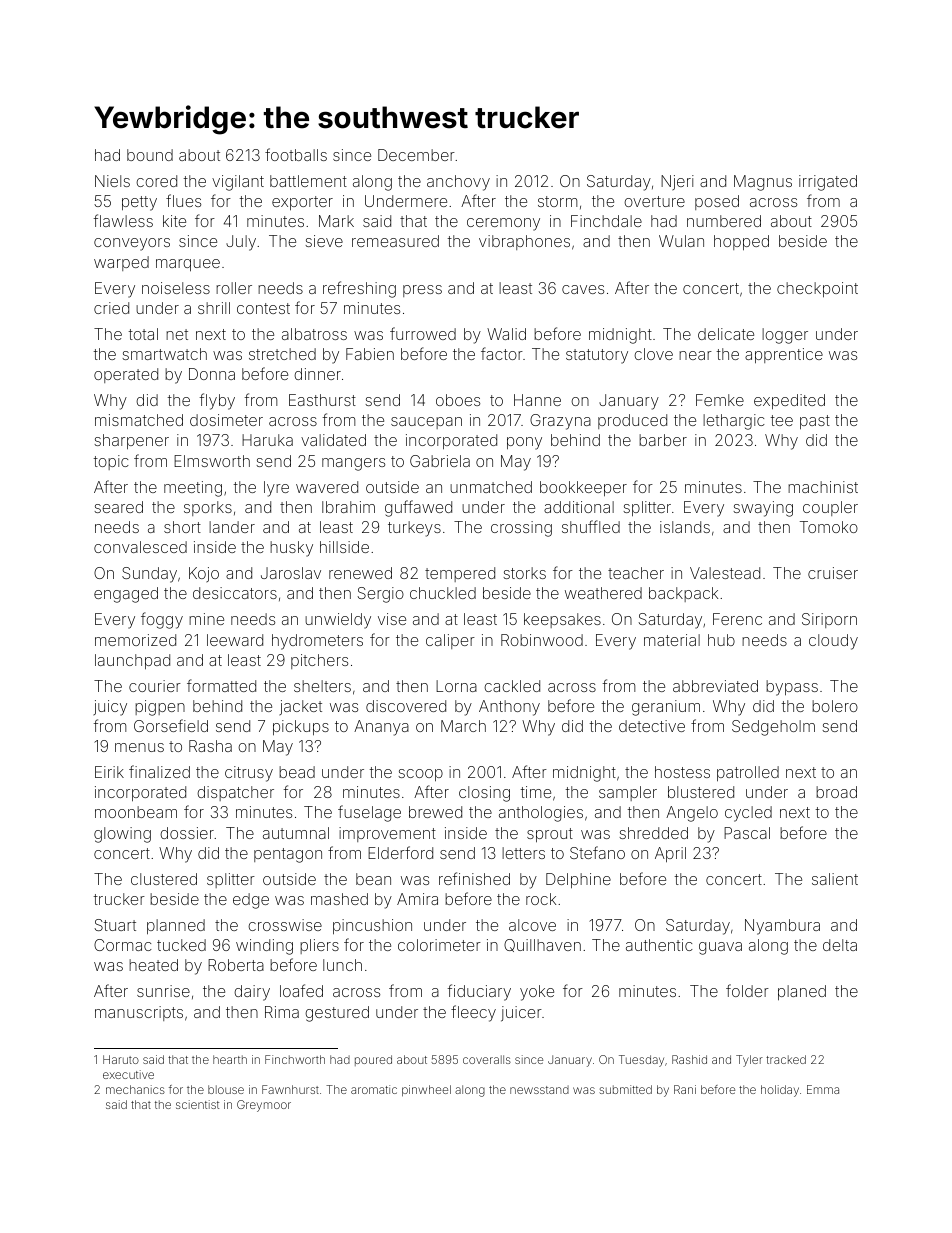 This screenshot has height=1233, width=952. I want to click on exporter, so click(302, 203).
